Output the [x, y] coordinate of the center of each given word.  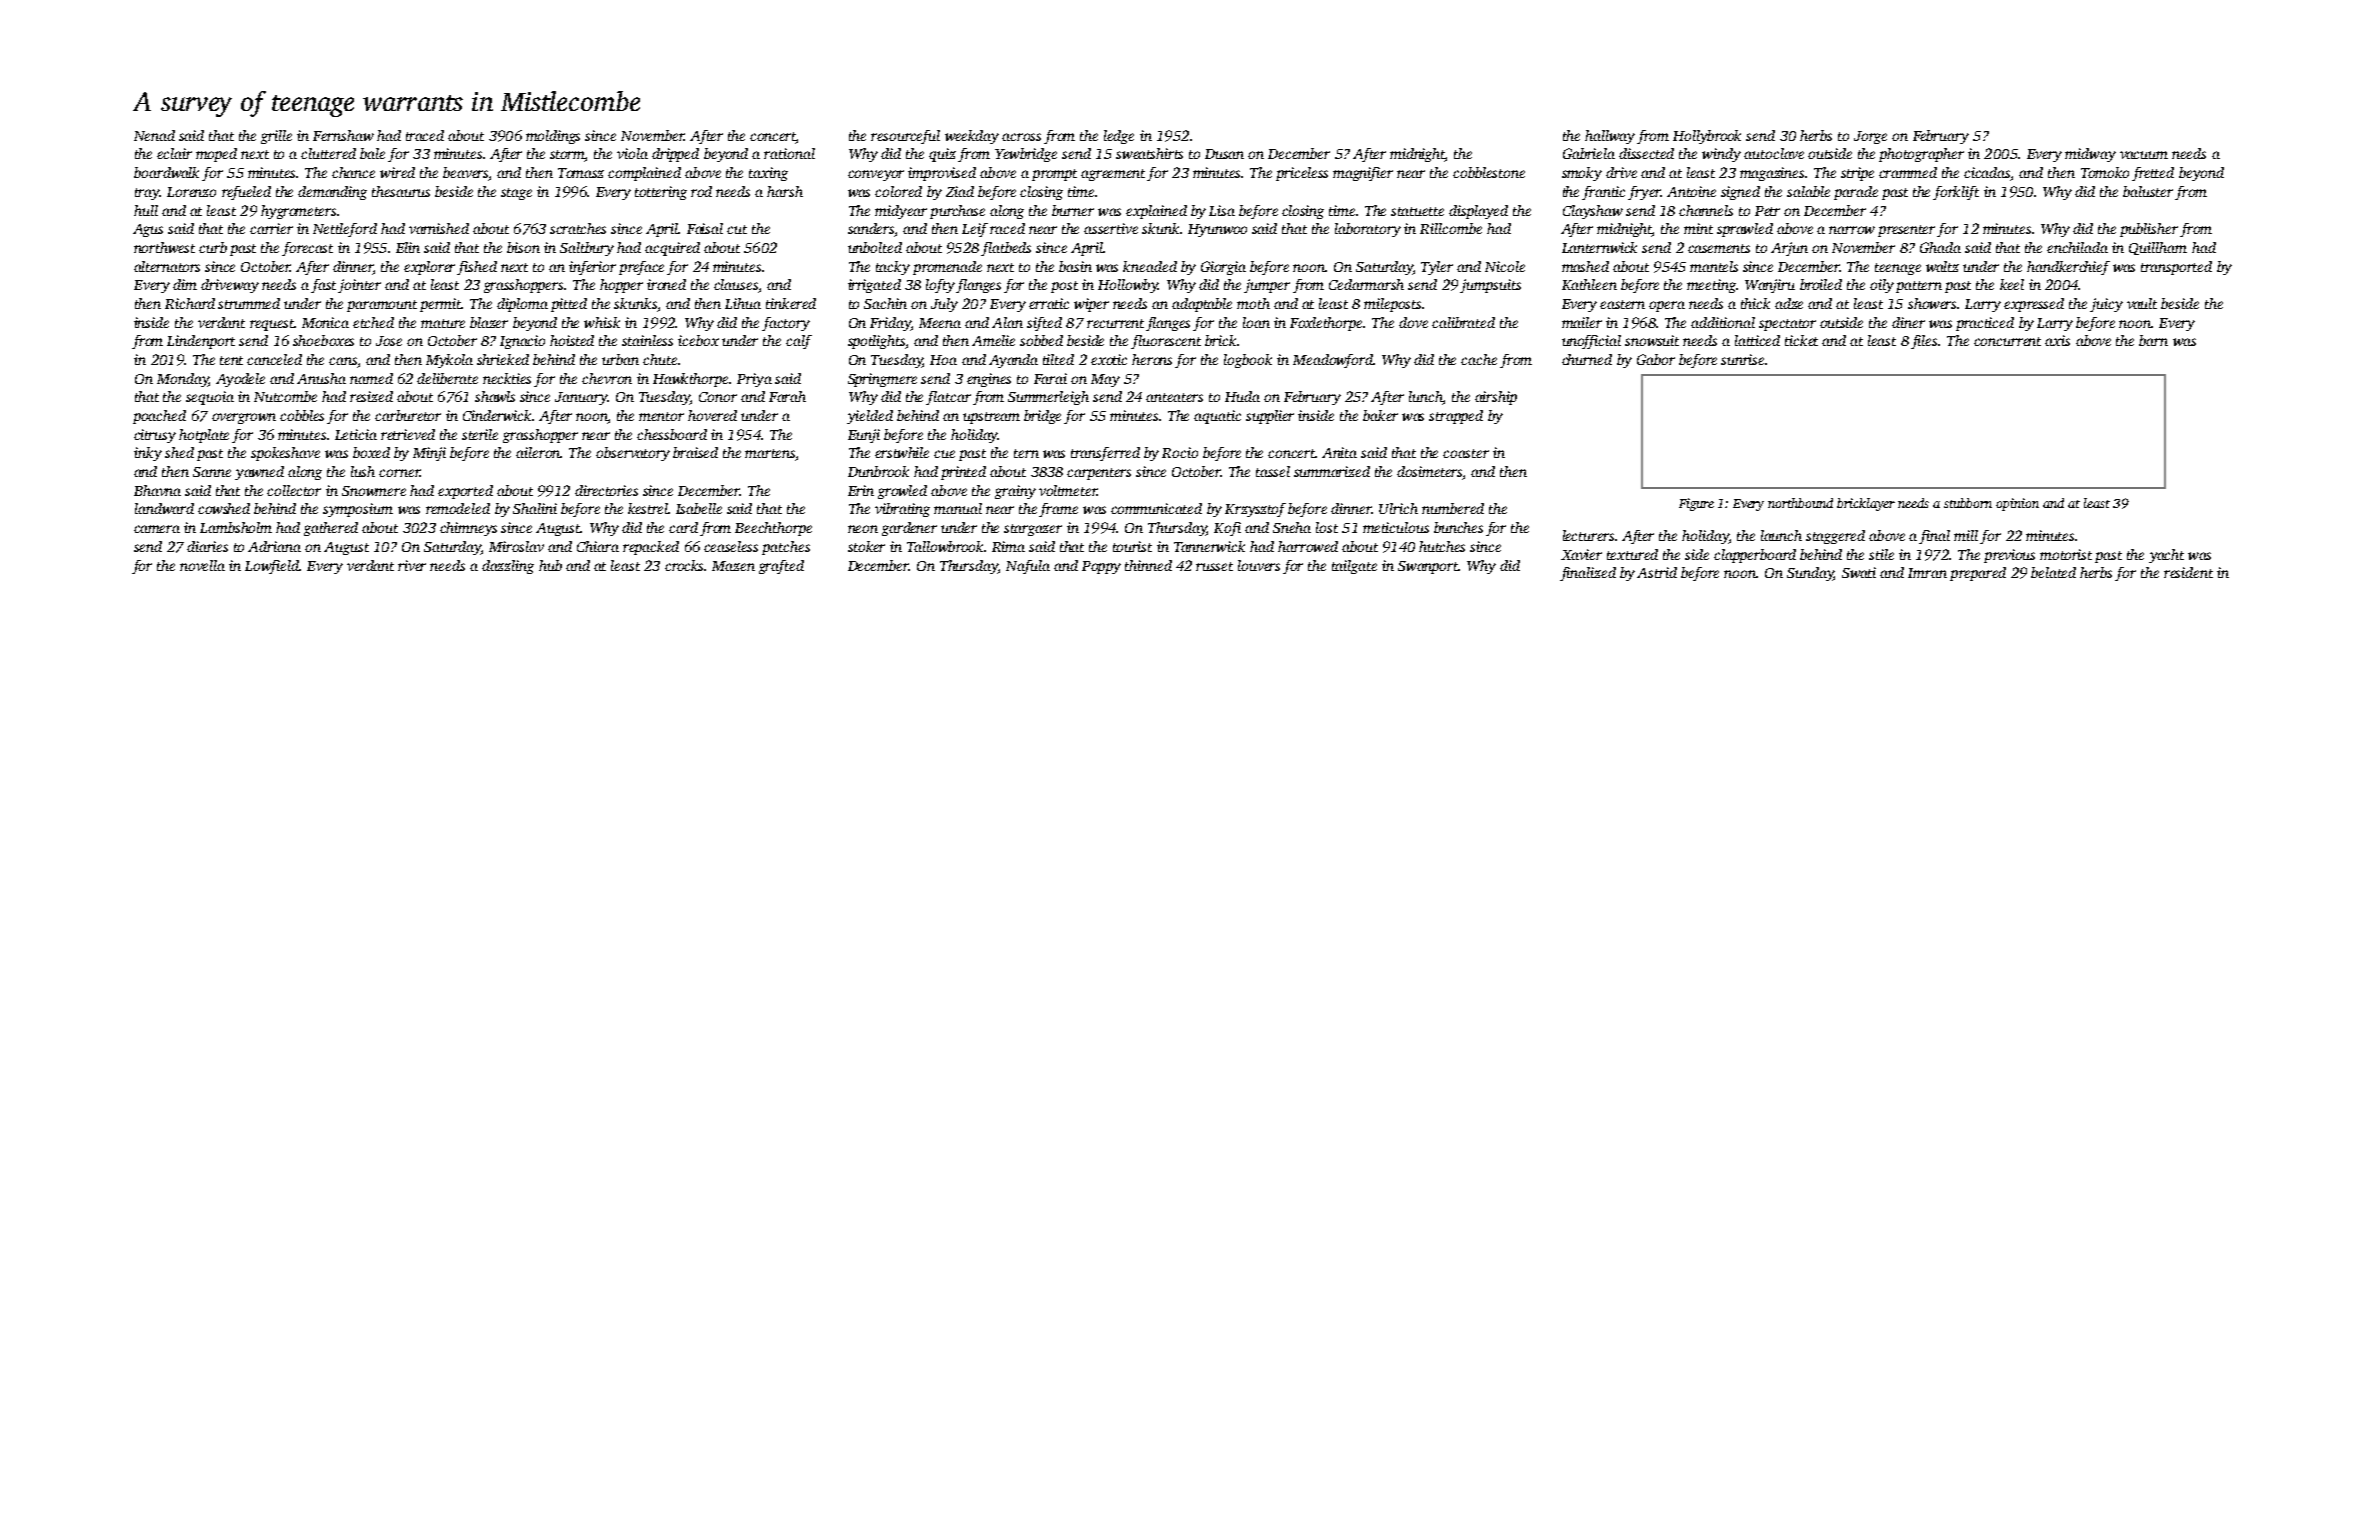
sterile [480, 434]
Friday [890, 324]
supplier [1270, 417]
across [1021, 137]
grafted [781, 567]
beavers [466, 174]
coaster [1466, 453]
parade [1856, 193]
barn [2153, 340]
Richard [190, 303]
